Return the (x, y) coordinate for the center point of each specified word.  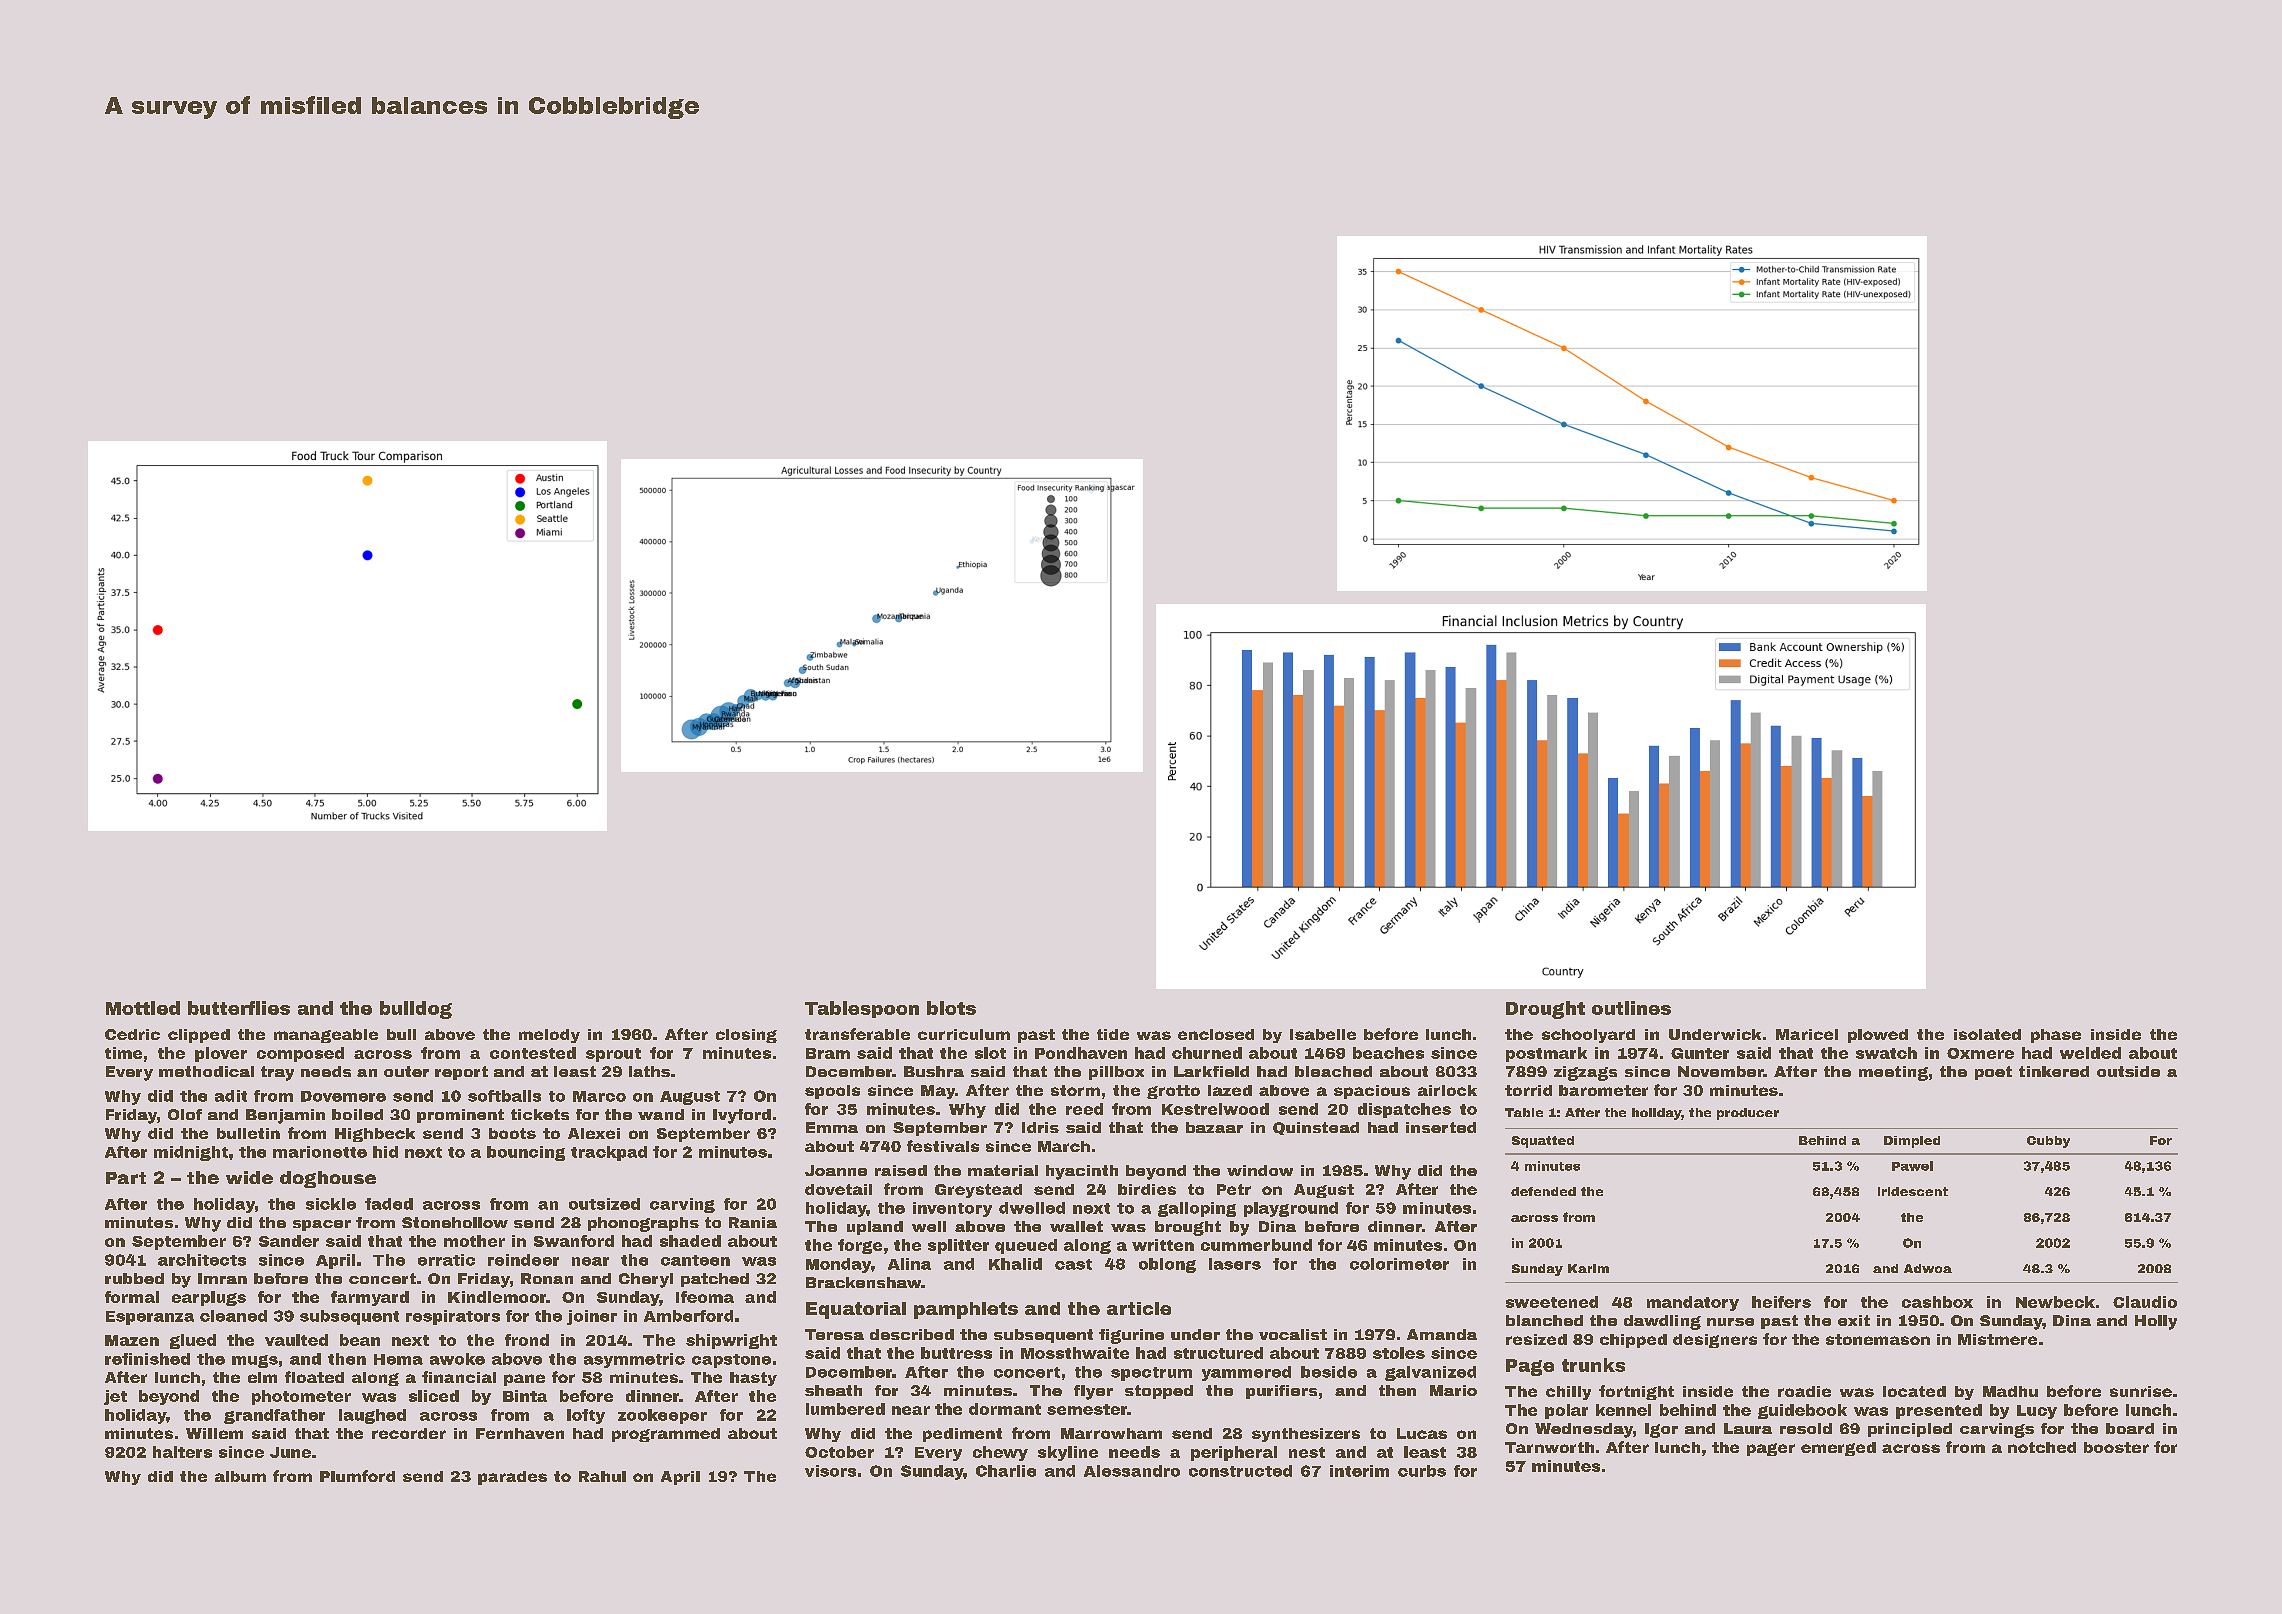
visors (830, 1471)
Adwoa (1928, 1268)
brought (1188, 1228)
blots (951, 1008)
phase (2056, 1036)
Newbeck (2055, 1302)
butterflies (239, 1008)
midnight (191, 1153)
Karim (1588, 1268)
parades (512, 1478)
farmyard (370, 1298)
